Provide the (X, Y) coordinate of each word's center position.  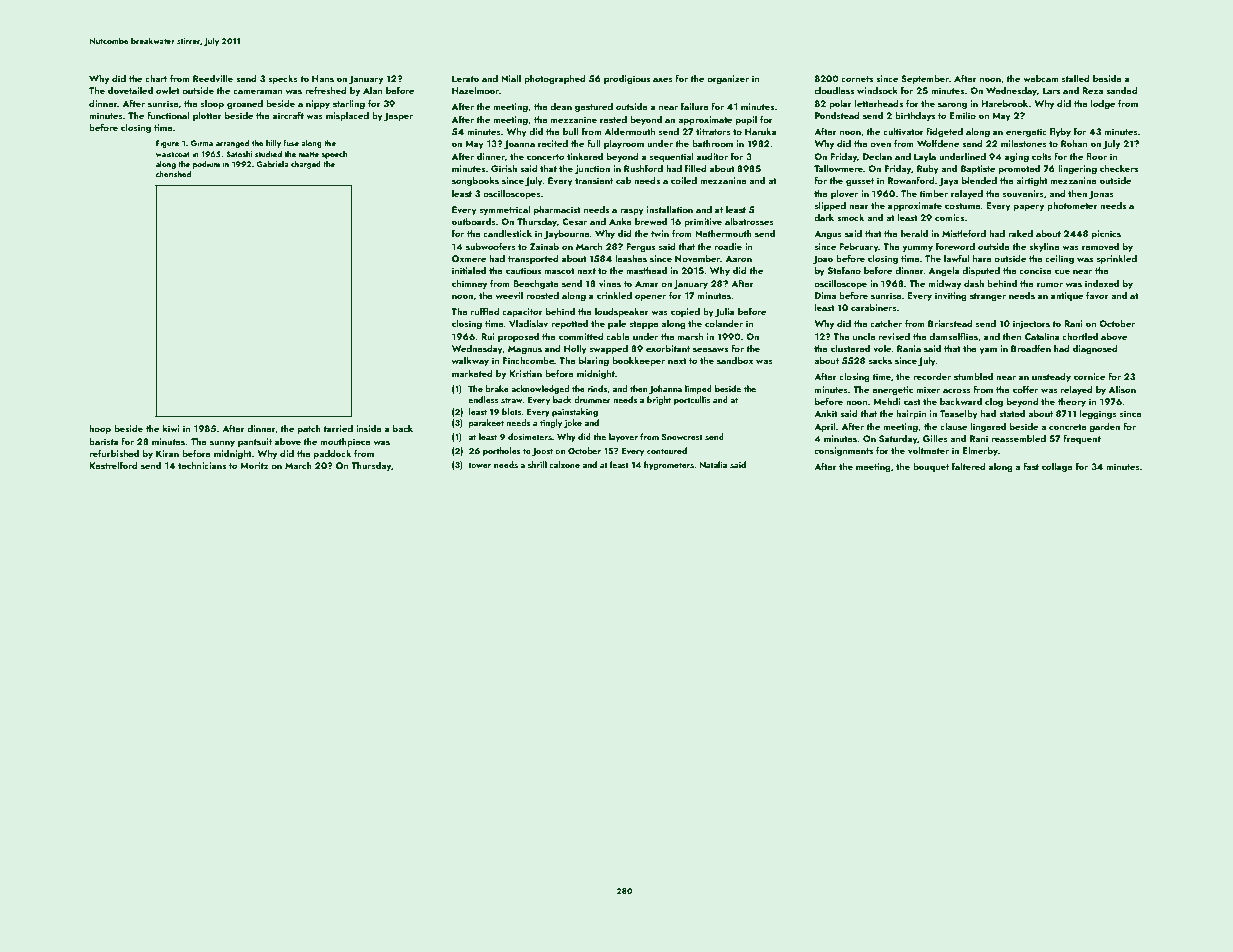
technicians (202, 465)
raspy (632, 211)
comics (949, 217)
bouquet (931, 467)
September (925, 79)
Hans (323, 78)
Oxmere (469, 258)
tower (479, 465)
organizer (728, 79)
